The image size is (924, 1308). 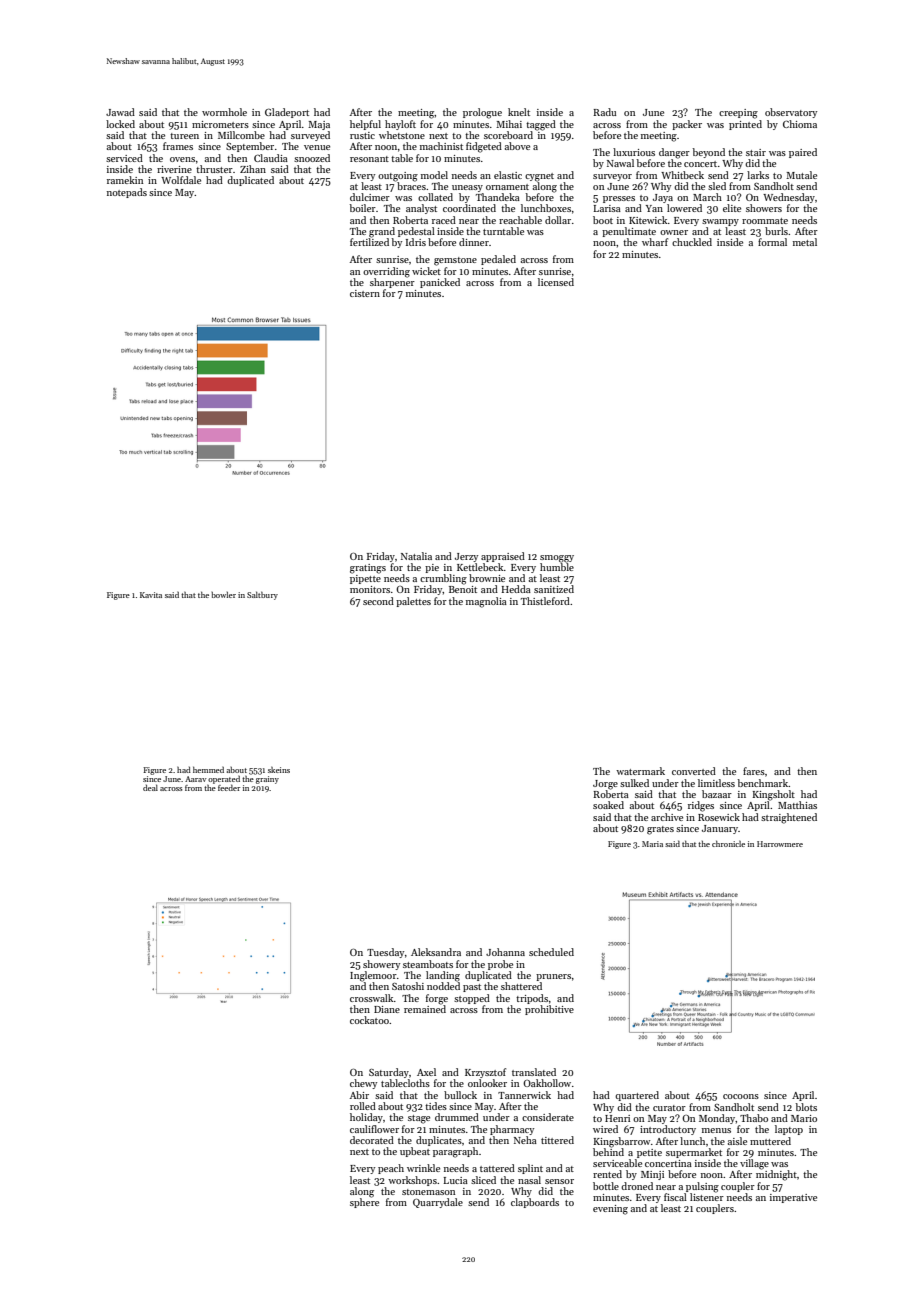 I want to click on sphere, so click(x=364, y=1203).
